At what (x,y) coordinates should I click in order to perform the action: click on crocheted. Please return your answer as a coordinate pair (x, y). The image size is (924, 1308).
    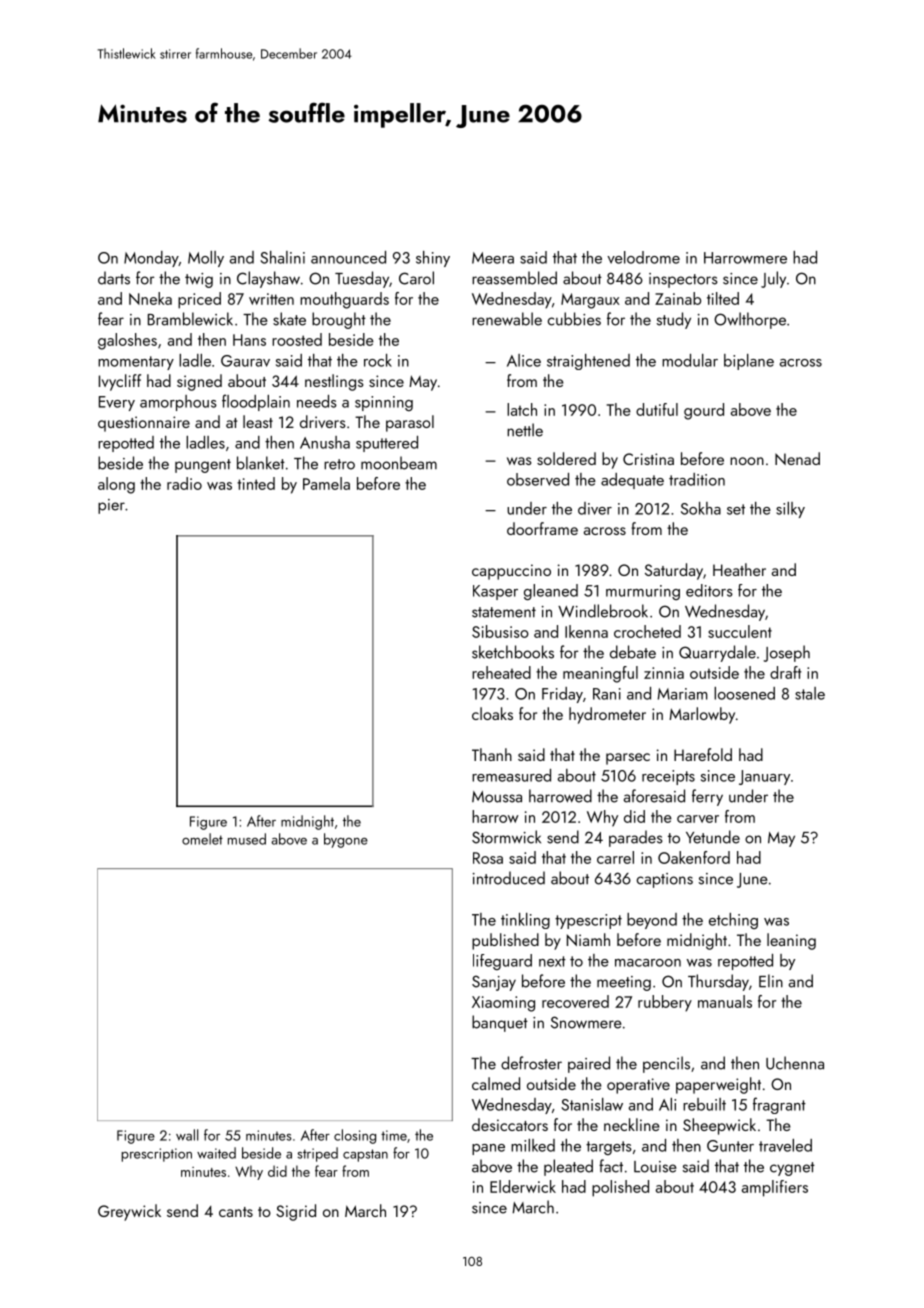
    Looking at the image, I should click on (647, 631).
